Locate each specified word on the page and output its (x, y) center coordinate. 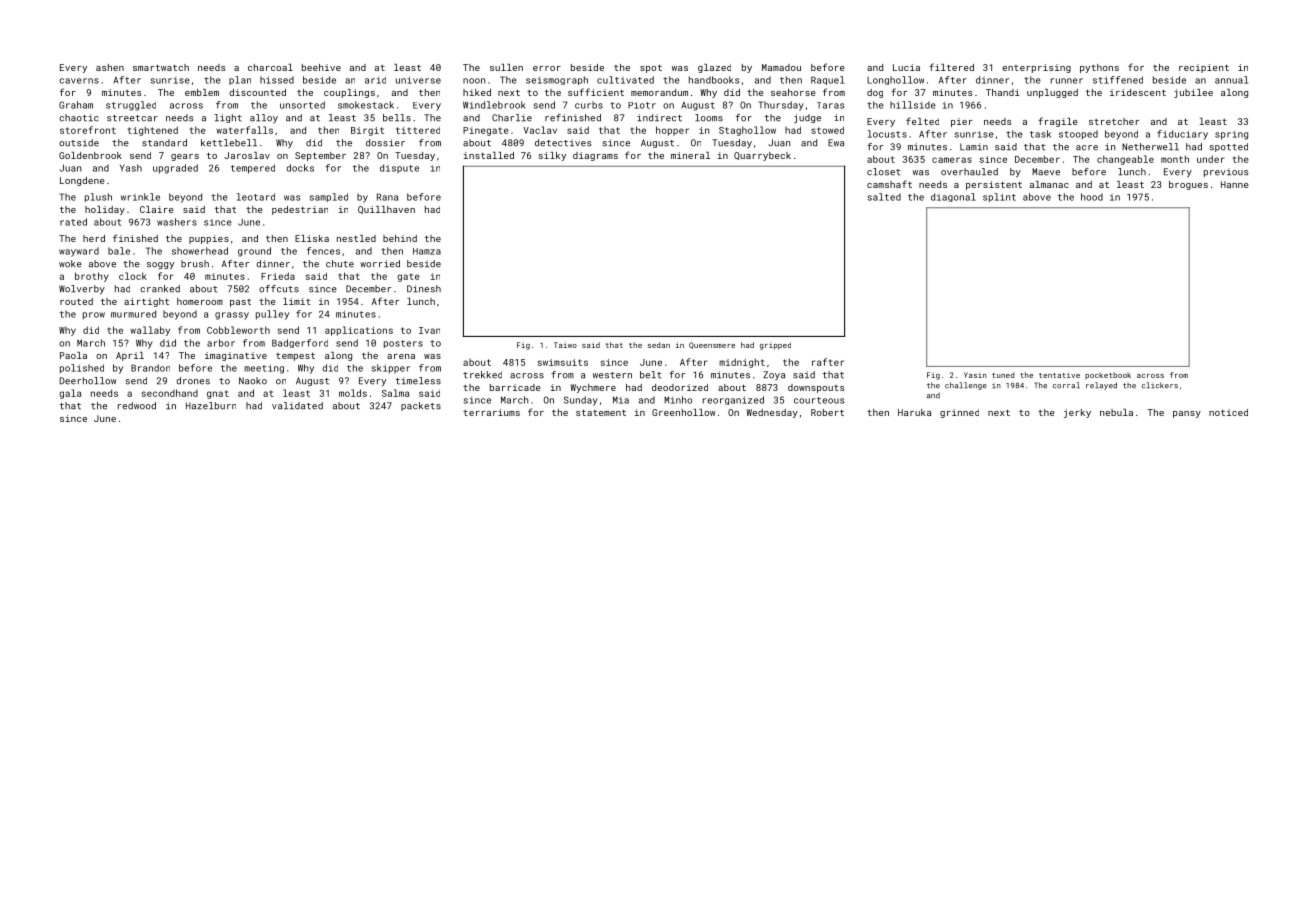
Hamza (427, 251)
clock (133, 276)
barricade (515, 387)
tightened (153, 131)
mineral (690, 155)
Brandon (150, 368)
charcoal (270, 67)
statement (601, 412)
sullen (506, 67)
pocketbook (1108, 375)
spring (1231, 135)
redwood (137, 406)
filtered (951, 67)
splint (999, 197)
